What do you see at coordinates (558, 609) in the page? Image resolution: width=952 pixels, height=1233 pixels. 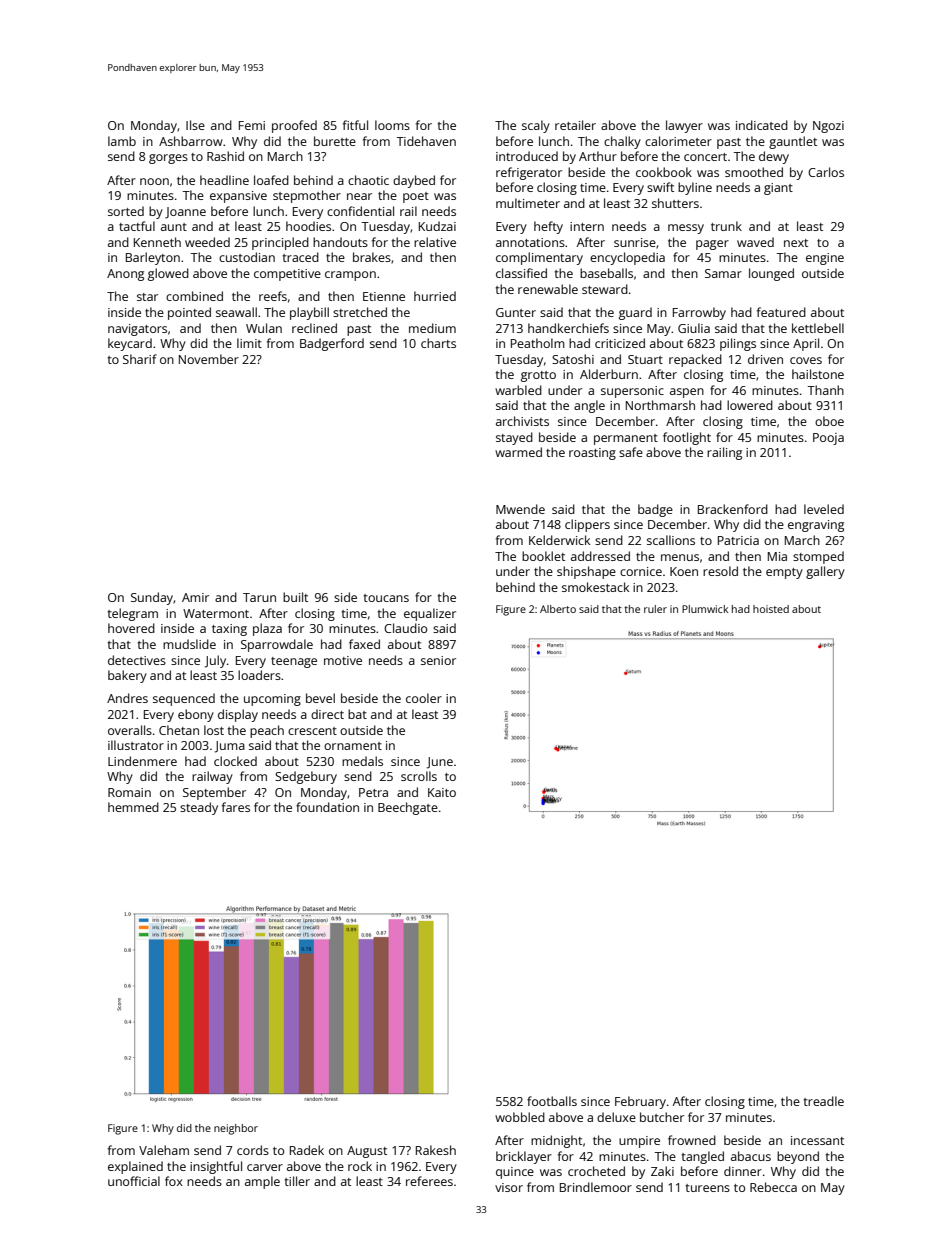 I see `Alberto` at bounding box center [558, 609].
